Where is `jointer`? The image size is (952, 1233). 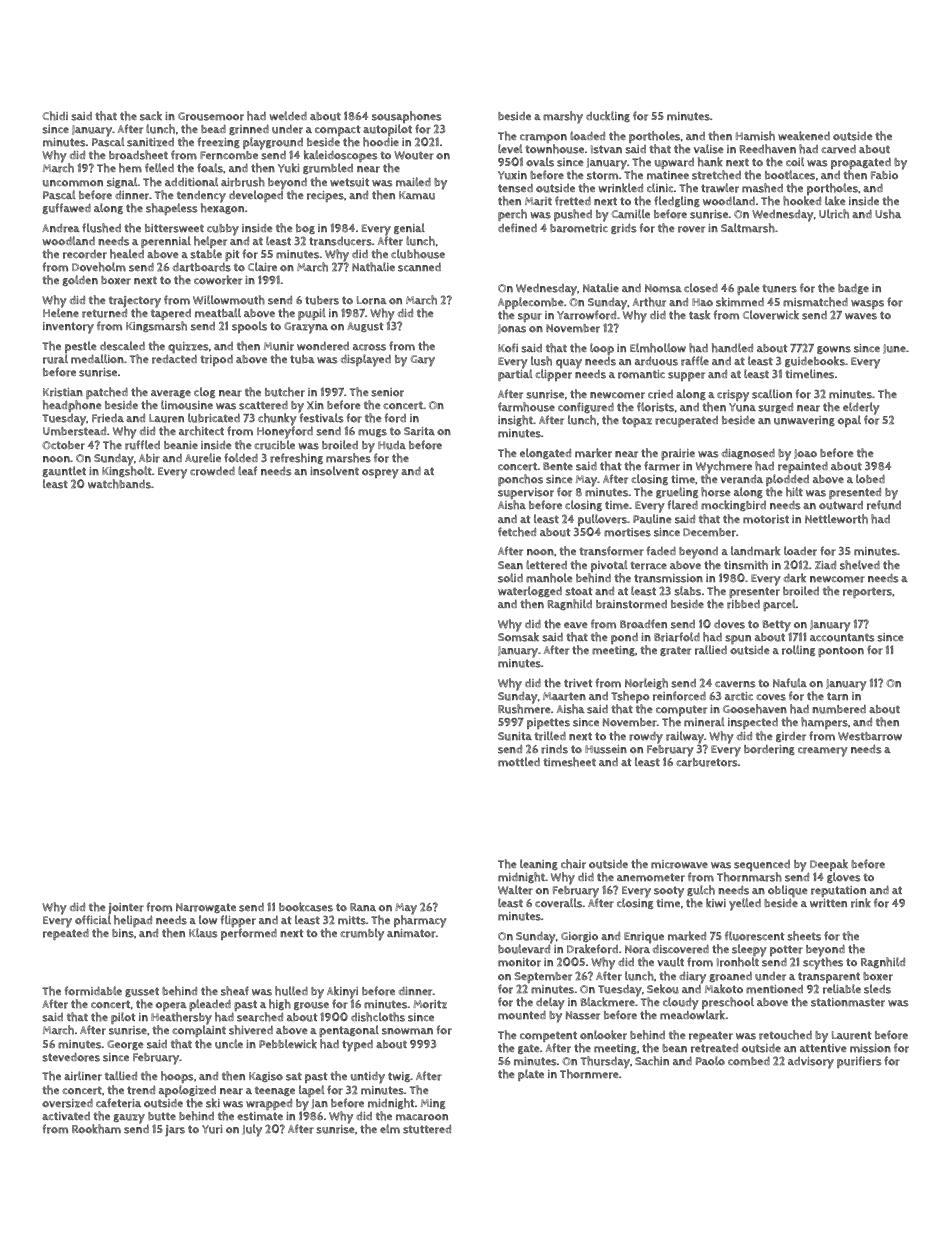
jointer is located at coordinates (126, 909).
